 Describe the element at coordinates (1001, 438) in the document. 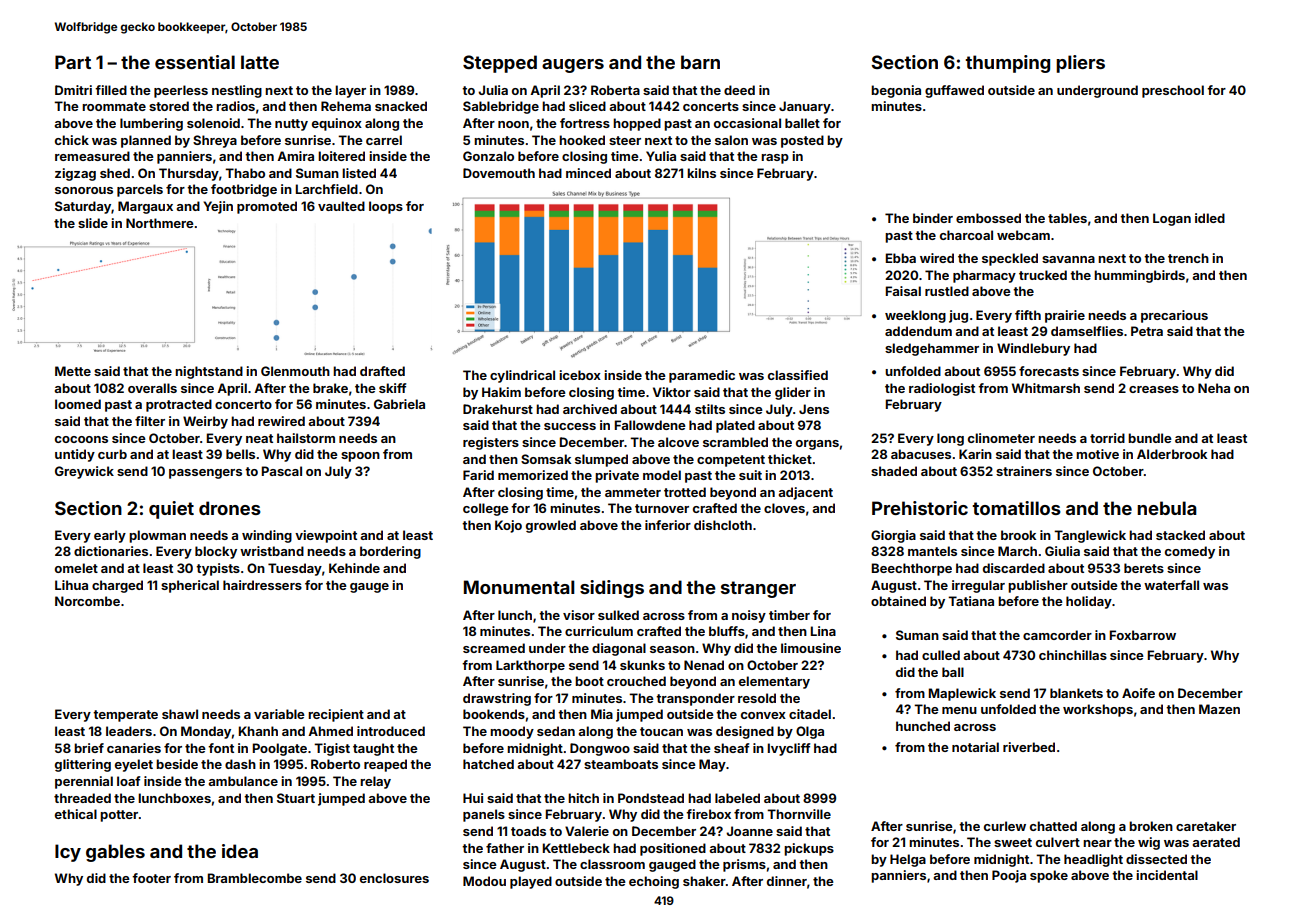

I see `clinometer` at that location.
